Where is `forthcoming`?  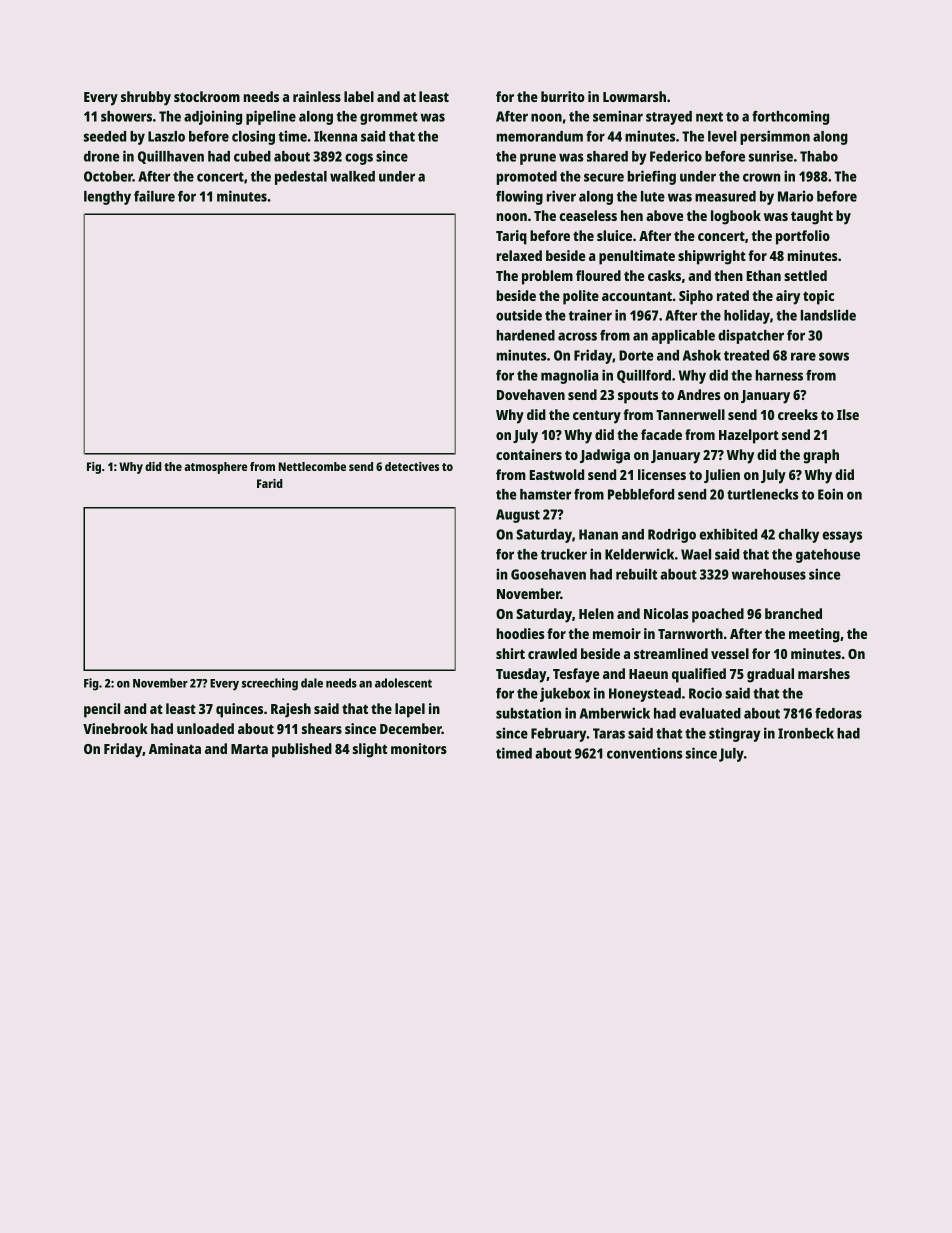
forthcoming is located at coordinates (790, 117).
